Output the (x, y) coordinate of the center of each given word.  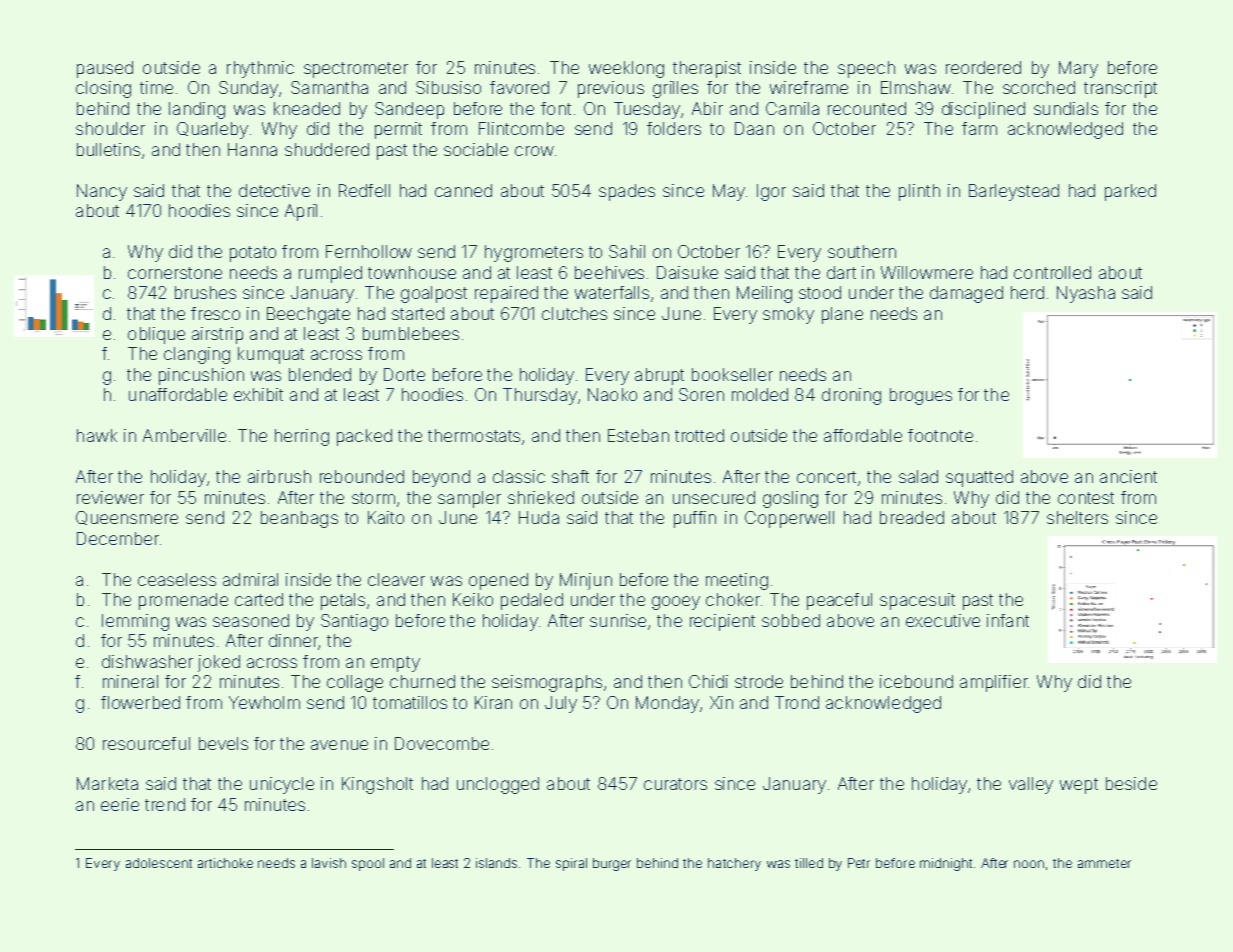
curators (675, 784)
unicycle (282, 785)
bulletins (108, 149)
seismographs (547, 683)
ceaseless (177, 579)
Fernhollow (369, 251)
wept (1079, 786)
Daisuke (687, 272)
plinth (919, 192)
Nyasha (1086, 294)
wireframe (809, 87)
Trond (797, 702)
